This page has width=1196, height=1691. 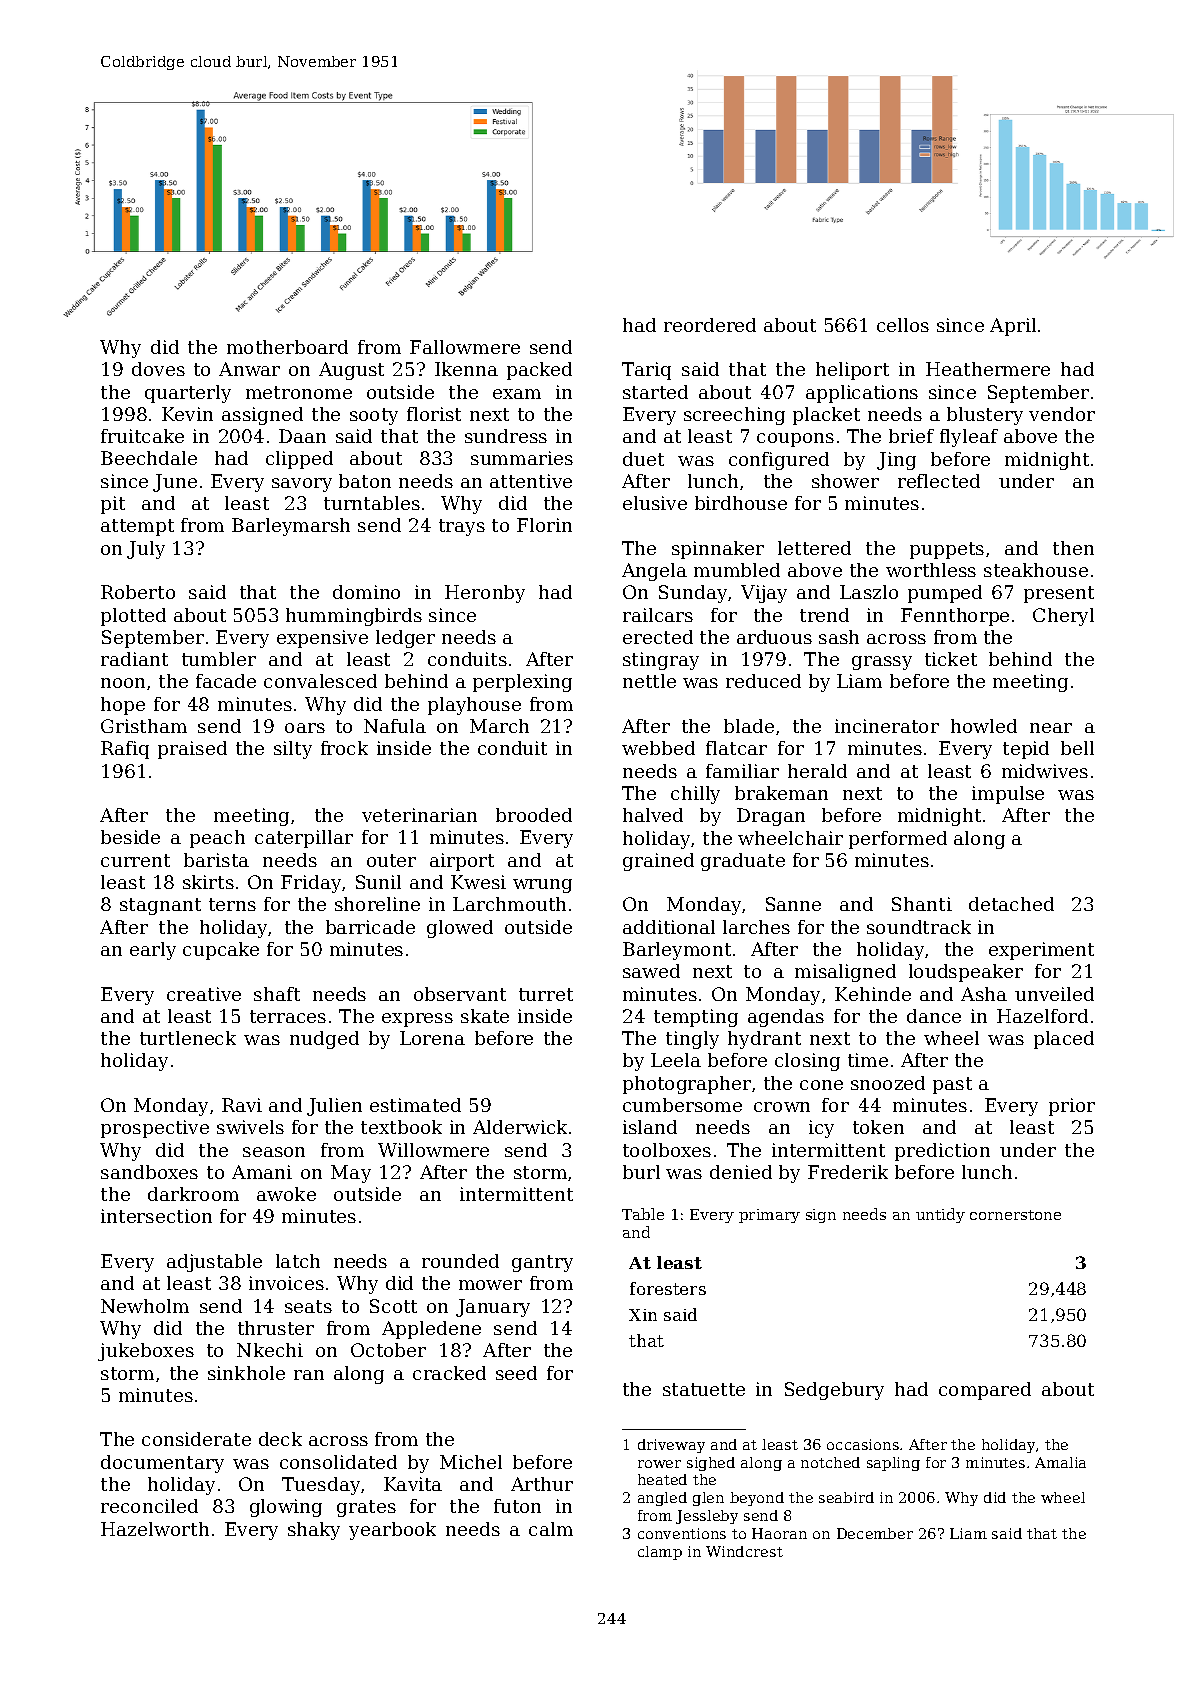 What do you see at coordinates (344, 748) in the page?
I see `frock` at bounding box center [344, 748].
